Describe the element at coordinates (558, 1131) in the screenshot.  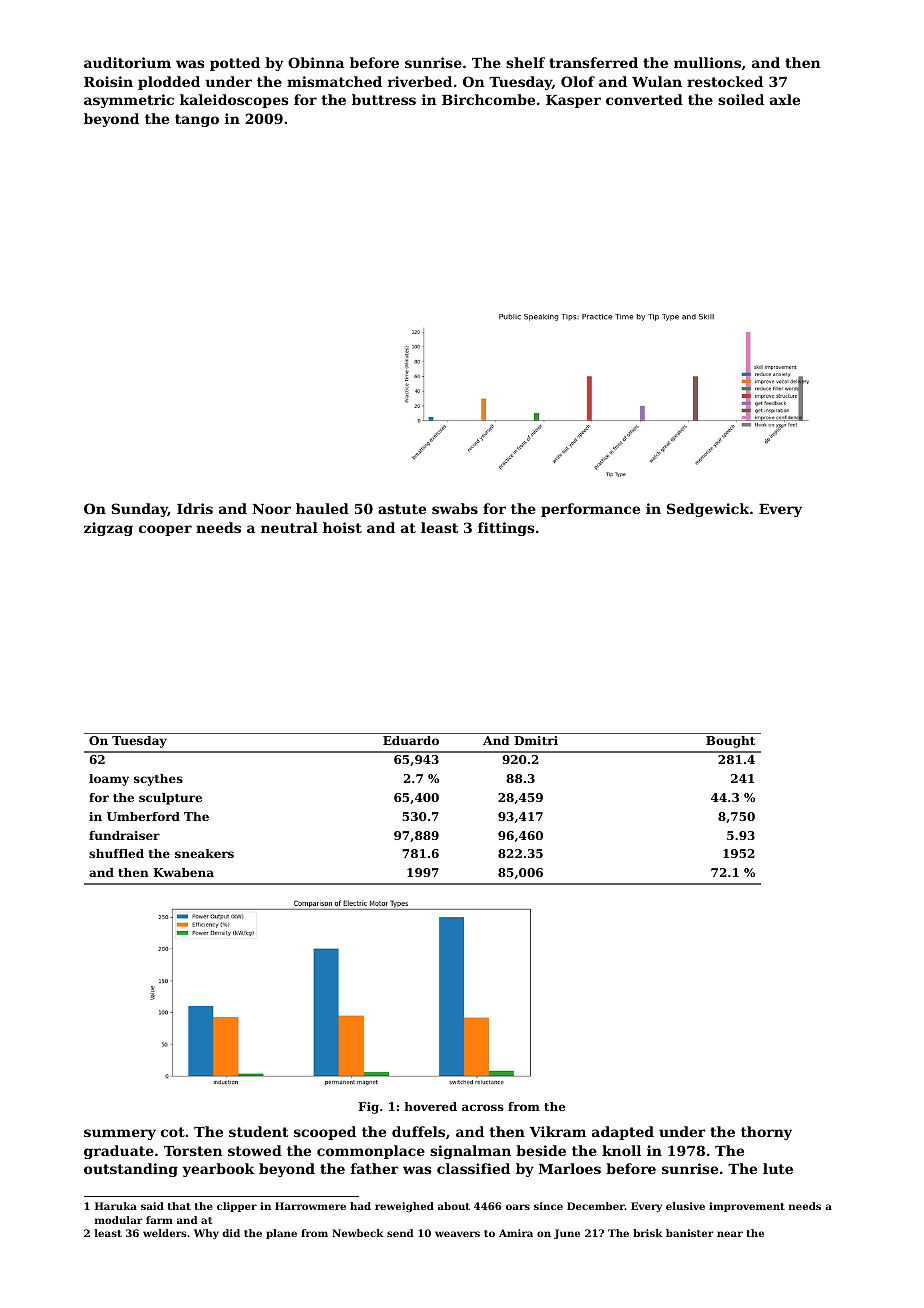
I see `Vikram` at that location.
